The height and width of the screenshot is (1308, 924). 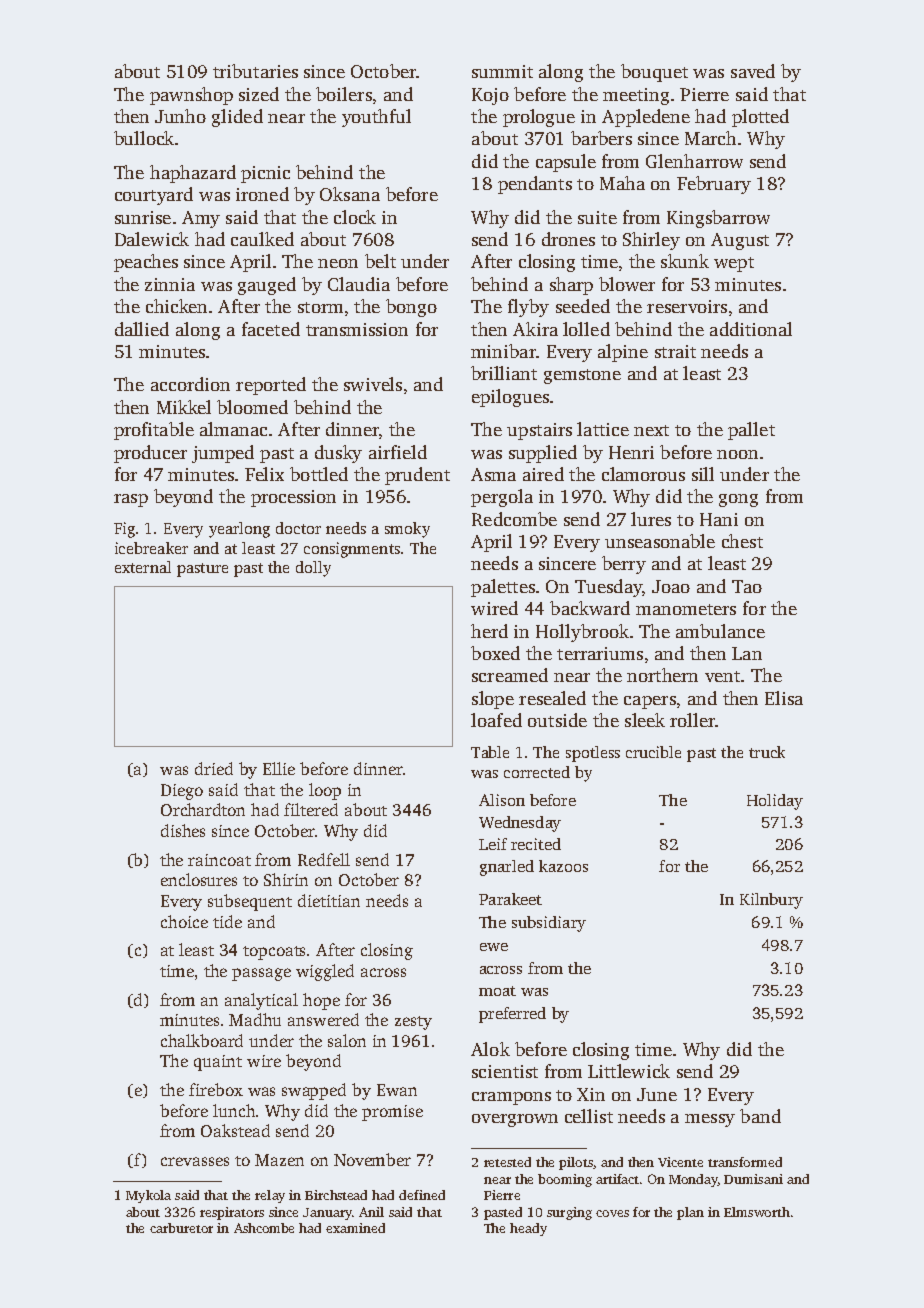 What do you see at coordinates (563, 866) in the screenshot?
I see `kazoos` at bounding box center [563, 866].
